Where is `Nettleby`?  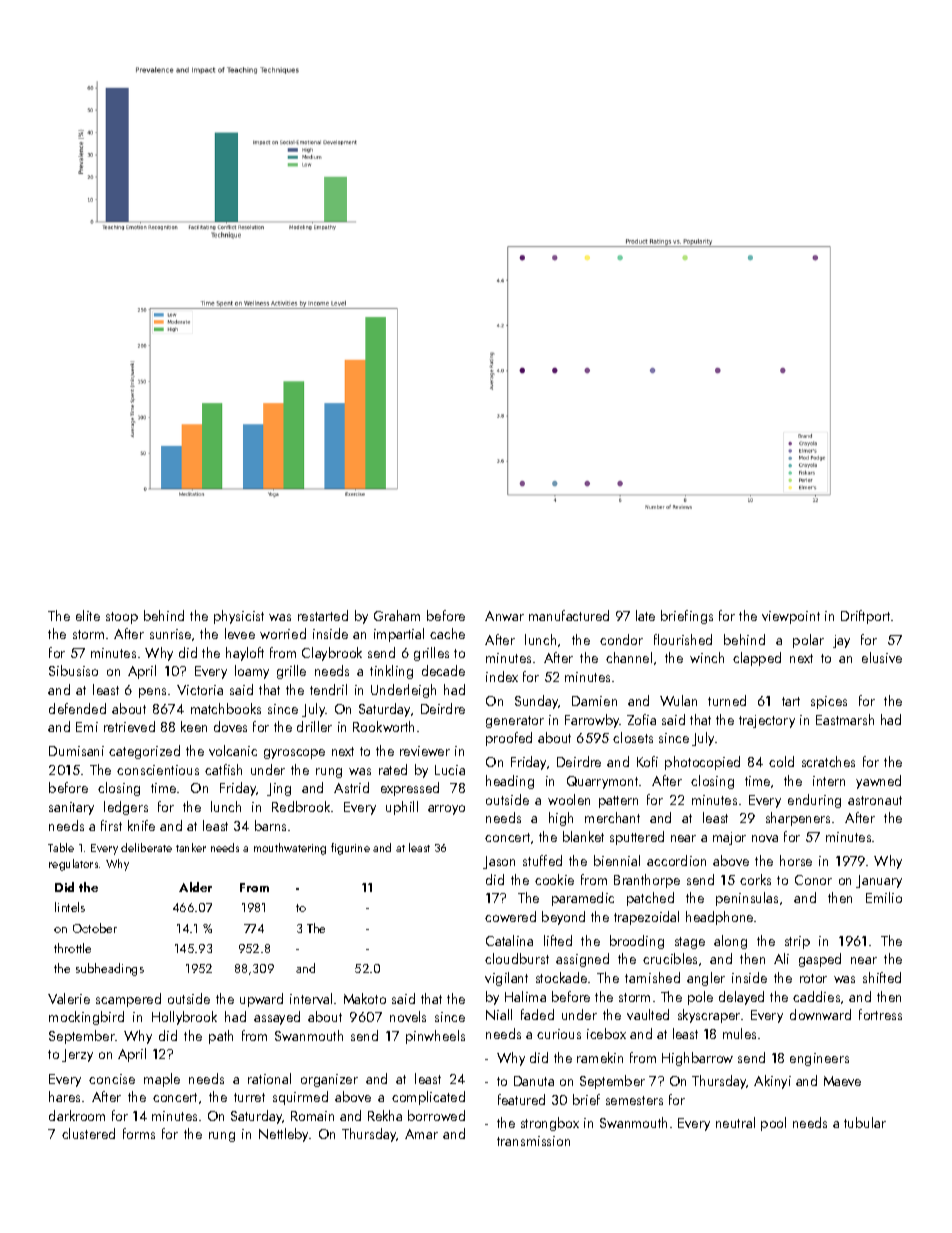 Nettleby is located at coordinates (283, 1135).
